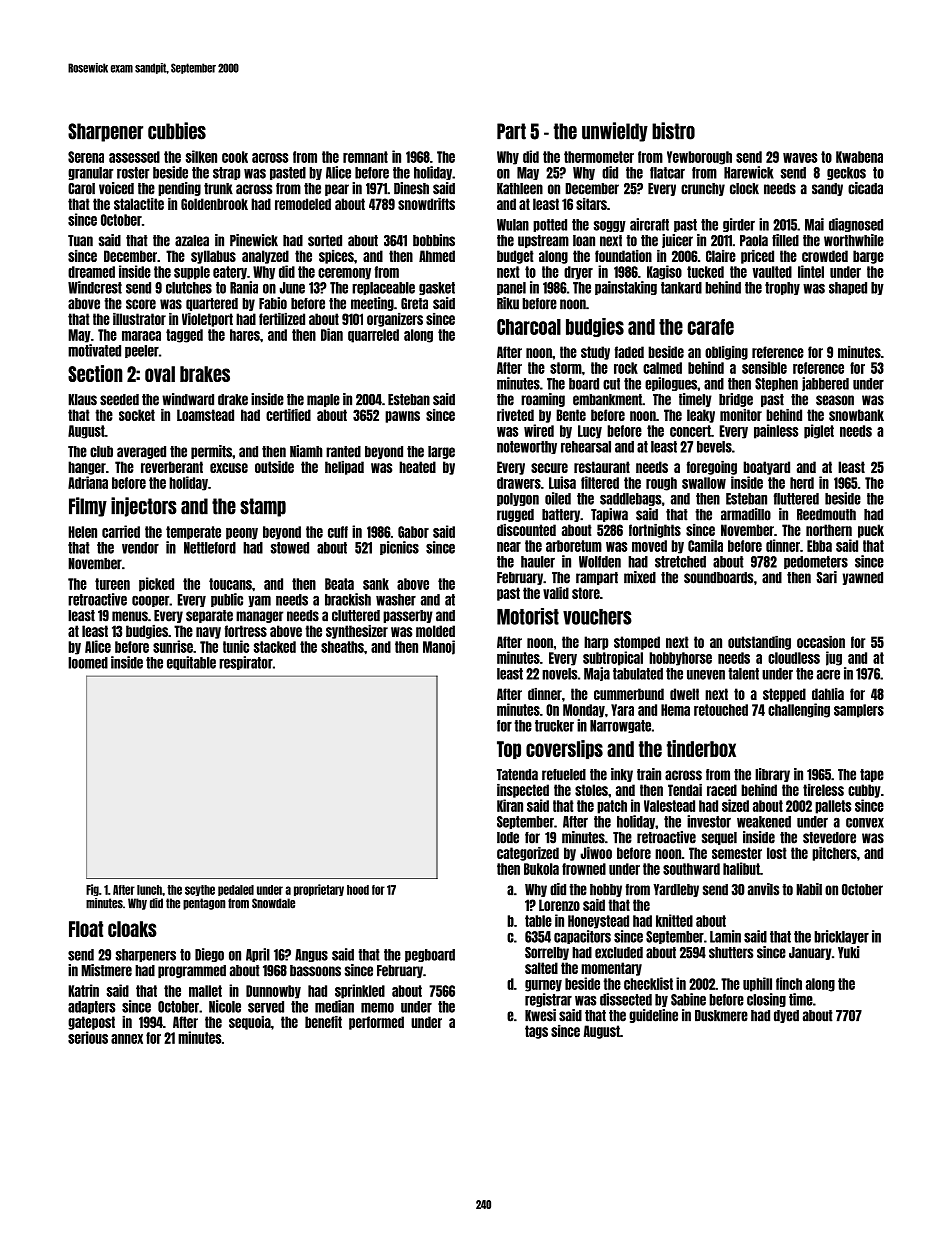 The image size is (952, 1233). Describe the element at coordinates (841, 937) in the image. I see `bricklayer` at that location.
